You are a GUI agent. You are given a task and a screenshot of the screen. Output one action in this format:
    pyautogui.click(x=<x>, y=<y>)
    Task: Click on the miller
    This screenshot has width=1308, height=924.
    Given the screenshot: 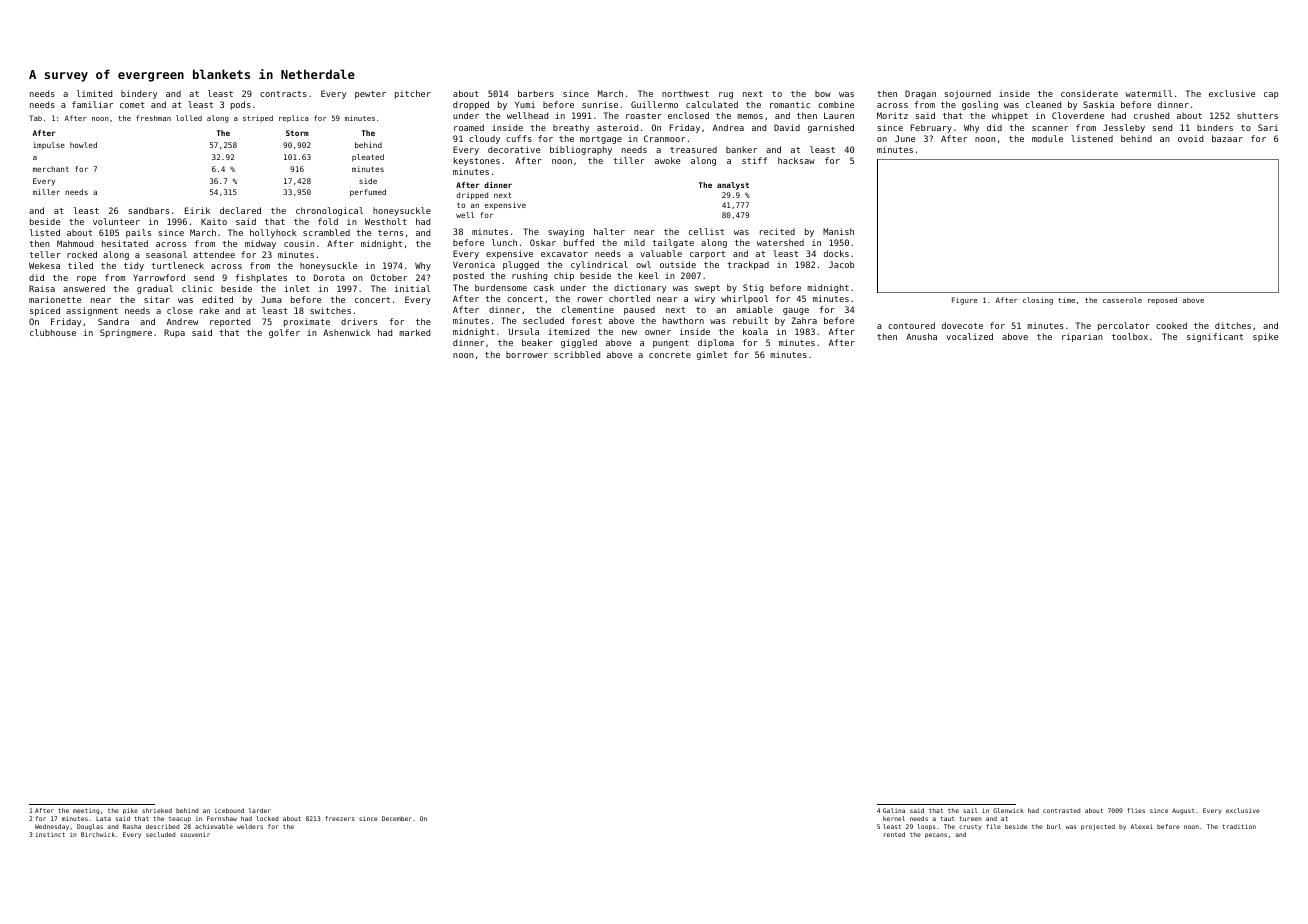 What is the action you would take?
    pyautogui.click(x=46, y=192)
